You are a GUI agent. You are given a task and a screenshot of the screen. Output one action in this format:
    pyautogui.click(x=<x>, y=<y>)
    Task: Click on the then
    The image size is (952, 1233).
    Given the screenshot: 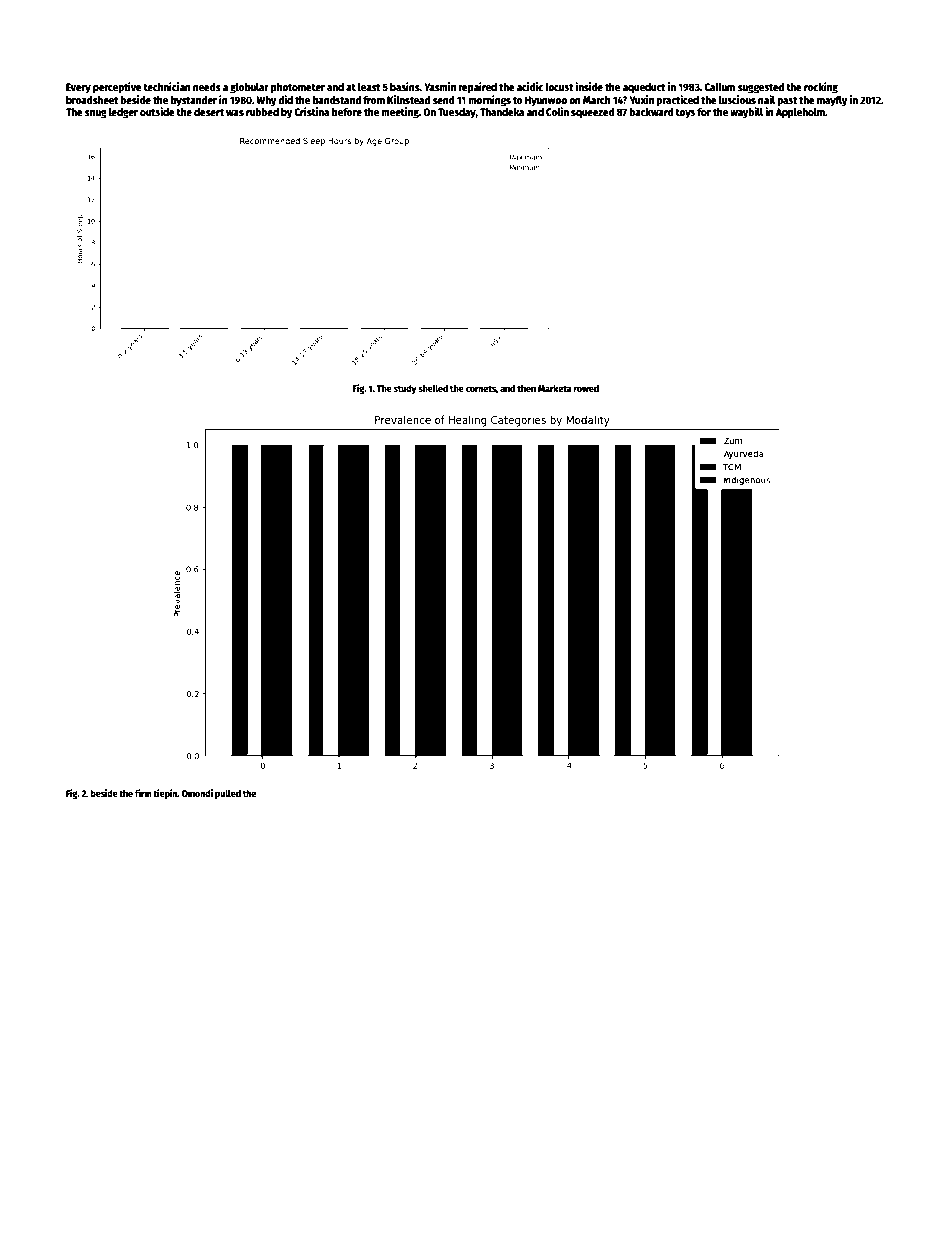 What is the action you would take?
    pyautogui.click(x=526, y=388)
